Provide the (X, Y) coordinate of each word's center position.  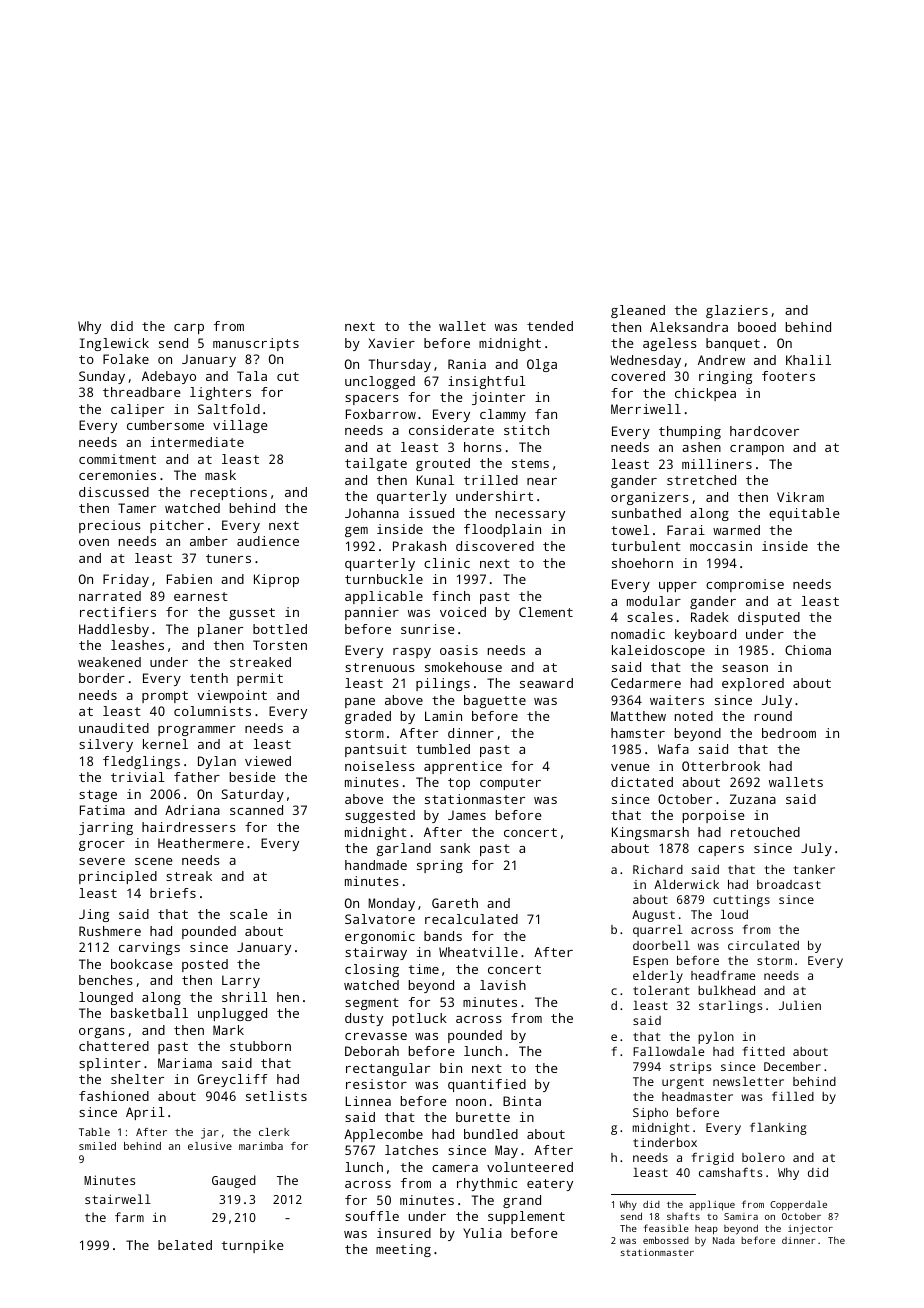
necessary (530, 516)
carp (189, 329)
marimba (261, 1146)
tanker (814, 869)
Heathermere (201, 843)
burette (483, 1117)
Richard (658, 869)
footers (788, 376)
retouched (765, 832)
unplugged (232, 1014)
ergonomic (380, 937)
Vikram (800, 497)
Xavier (391, 343)
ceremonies (117, 475)
